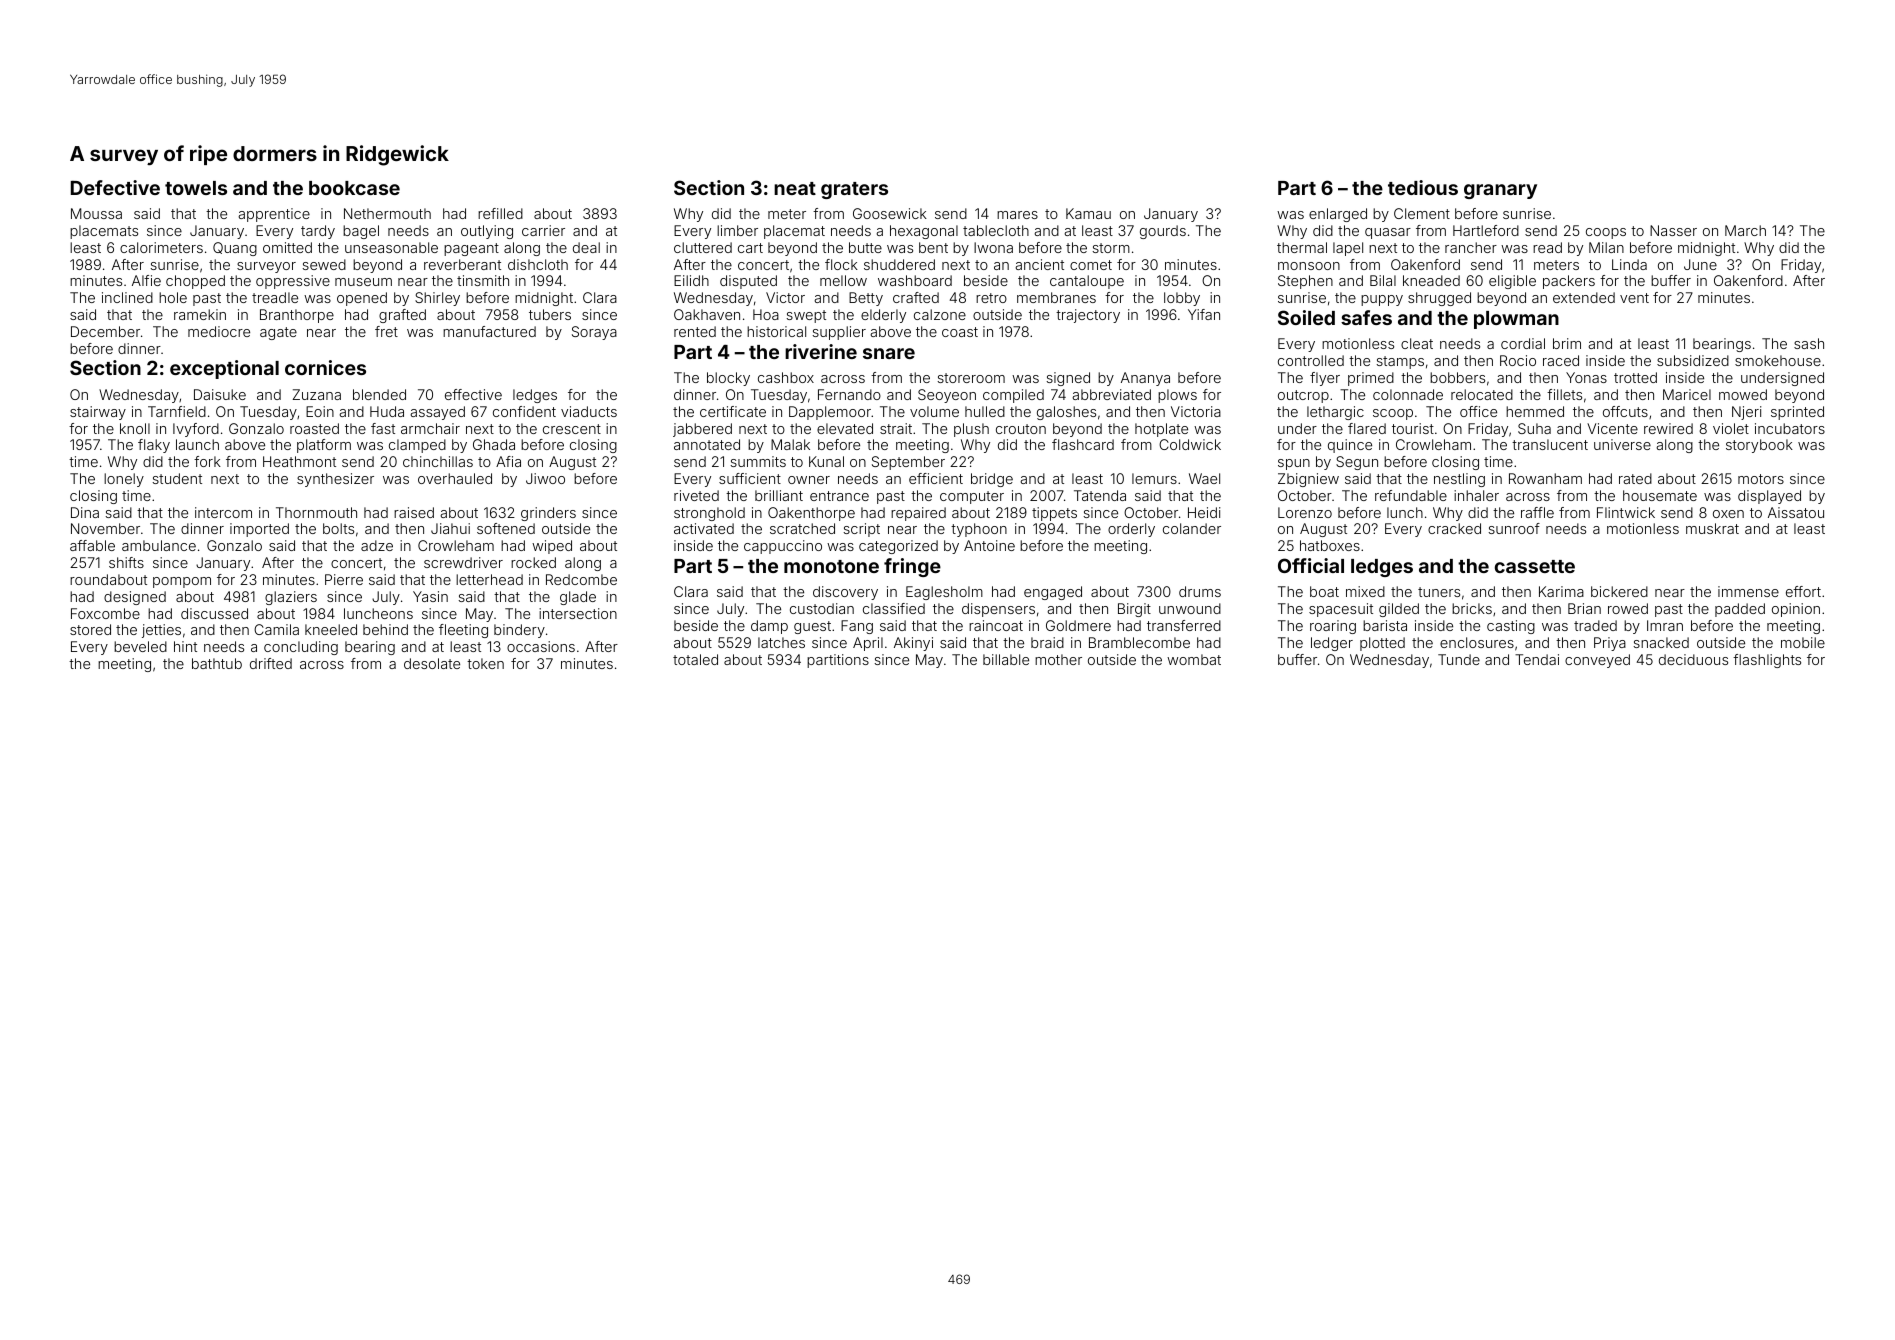 The height and width of the page is (1340, 1895). Describe the element at coordinates (1635, 478) in the page. I see `rated` at that location.
